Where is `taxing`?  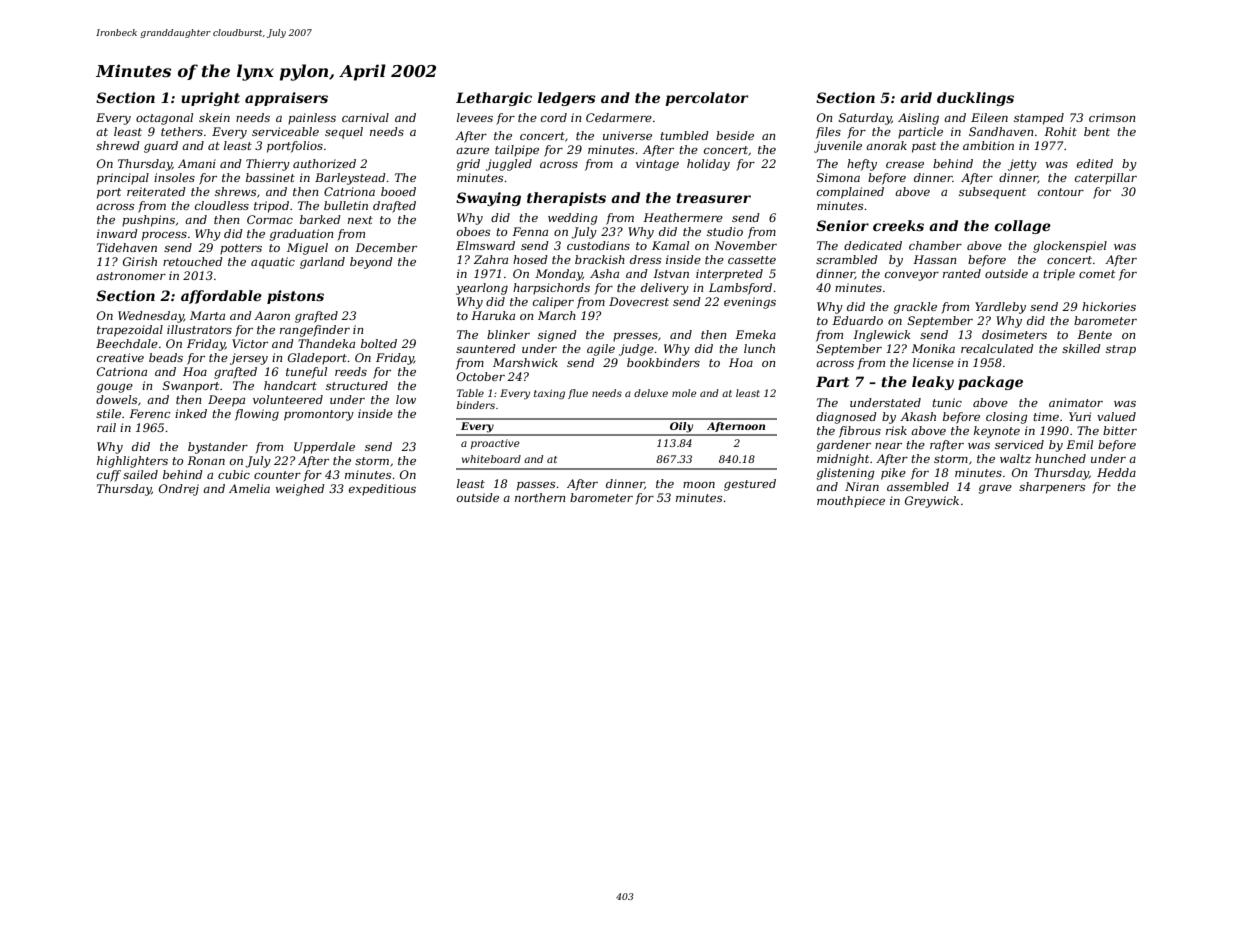 taxing is located at coordinates (549, 394).
